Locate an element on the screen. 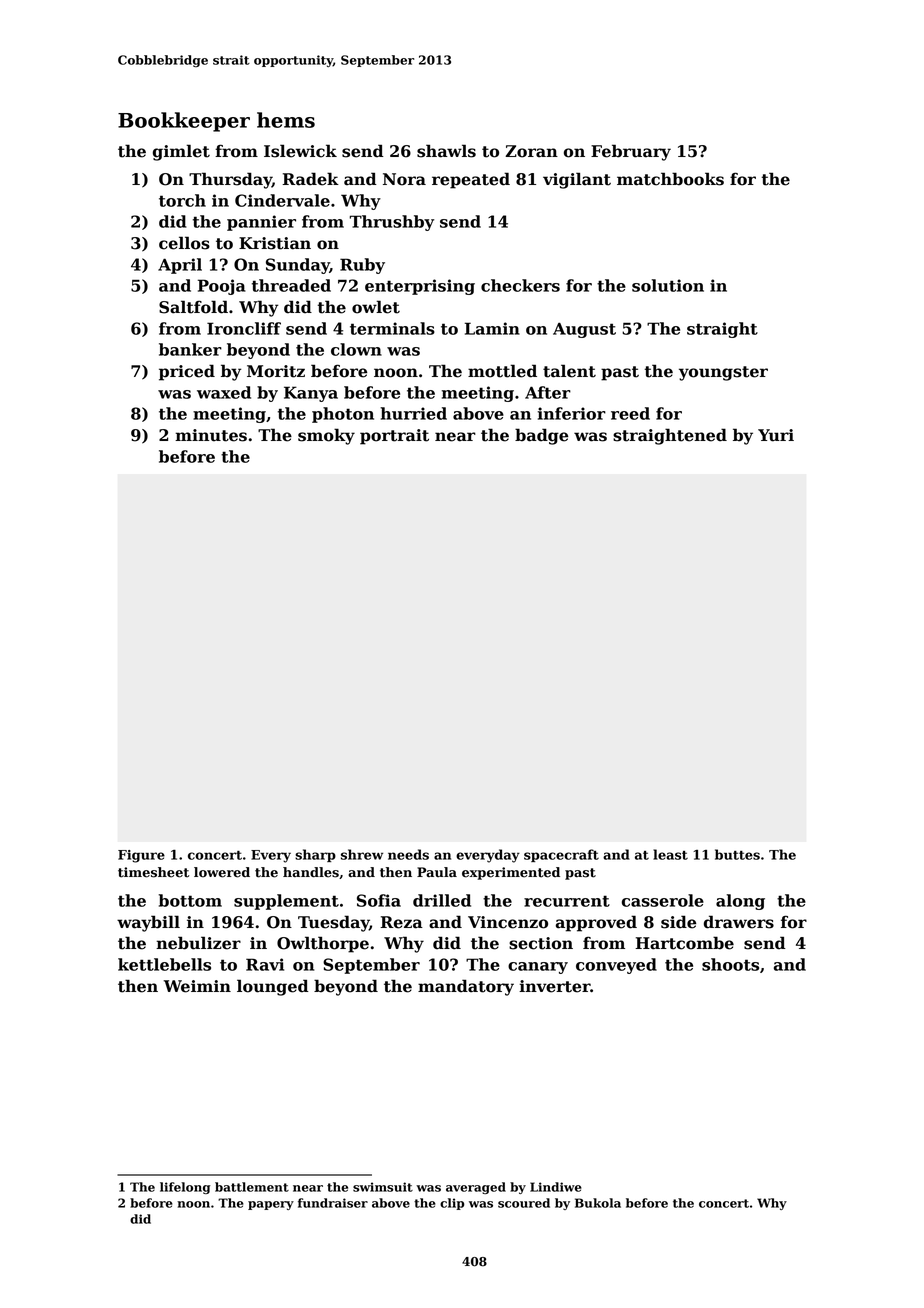  Reza is located at coordinates (401, 922).
